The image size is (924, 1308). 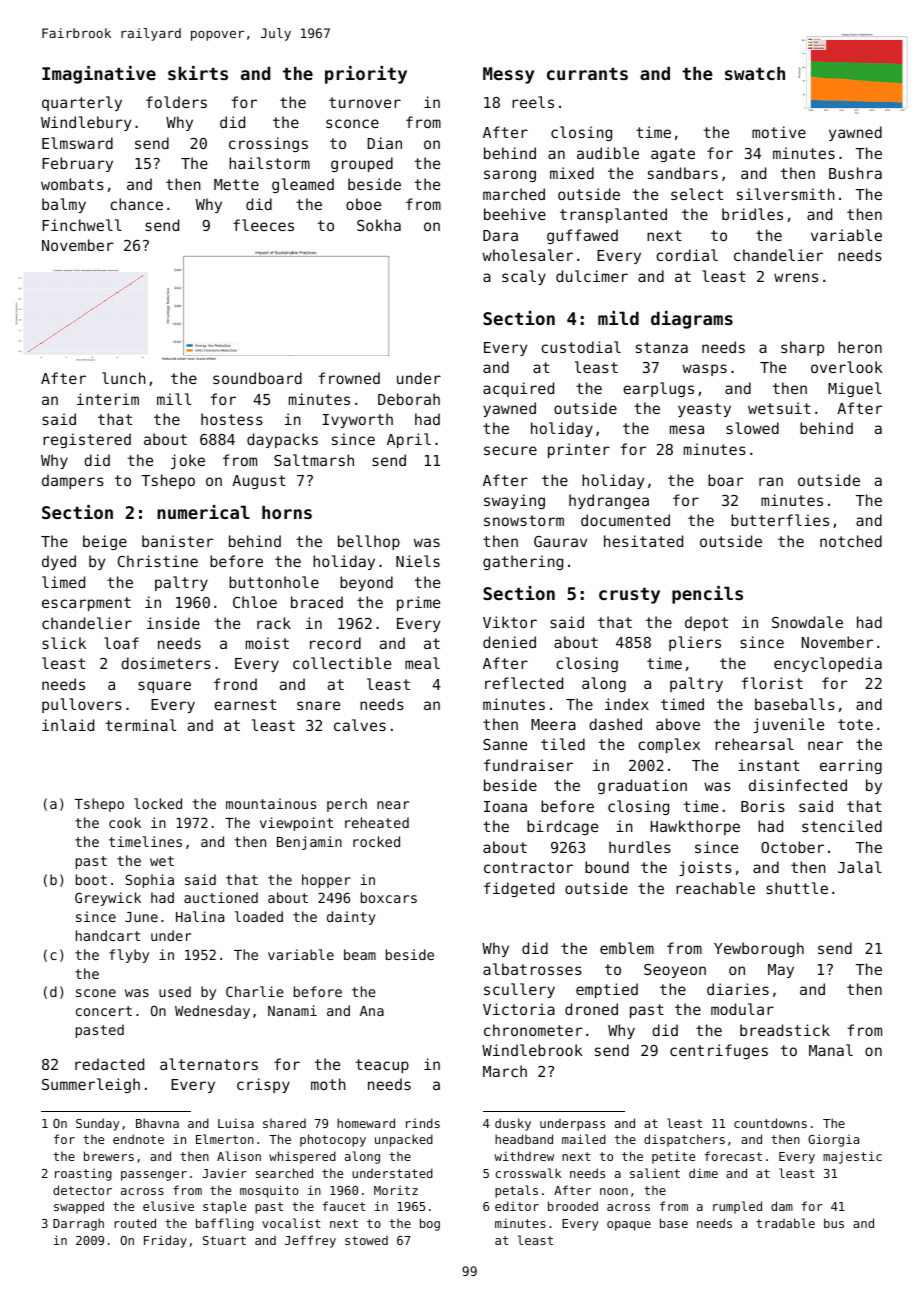 What do you see at coordinates (224, 1240) in the screenshot?
I see `Stuart` at bounding box center [224, 1240].
